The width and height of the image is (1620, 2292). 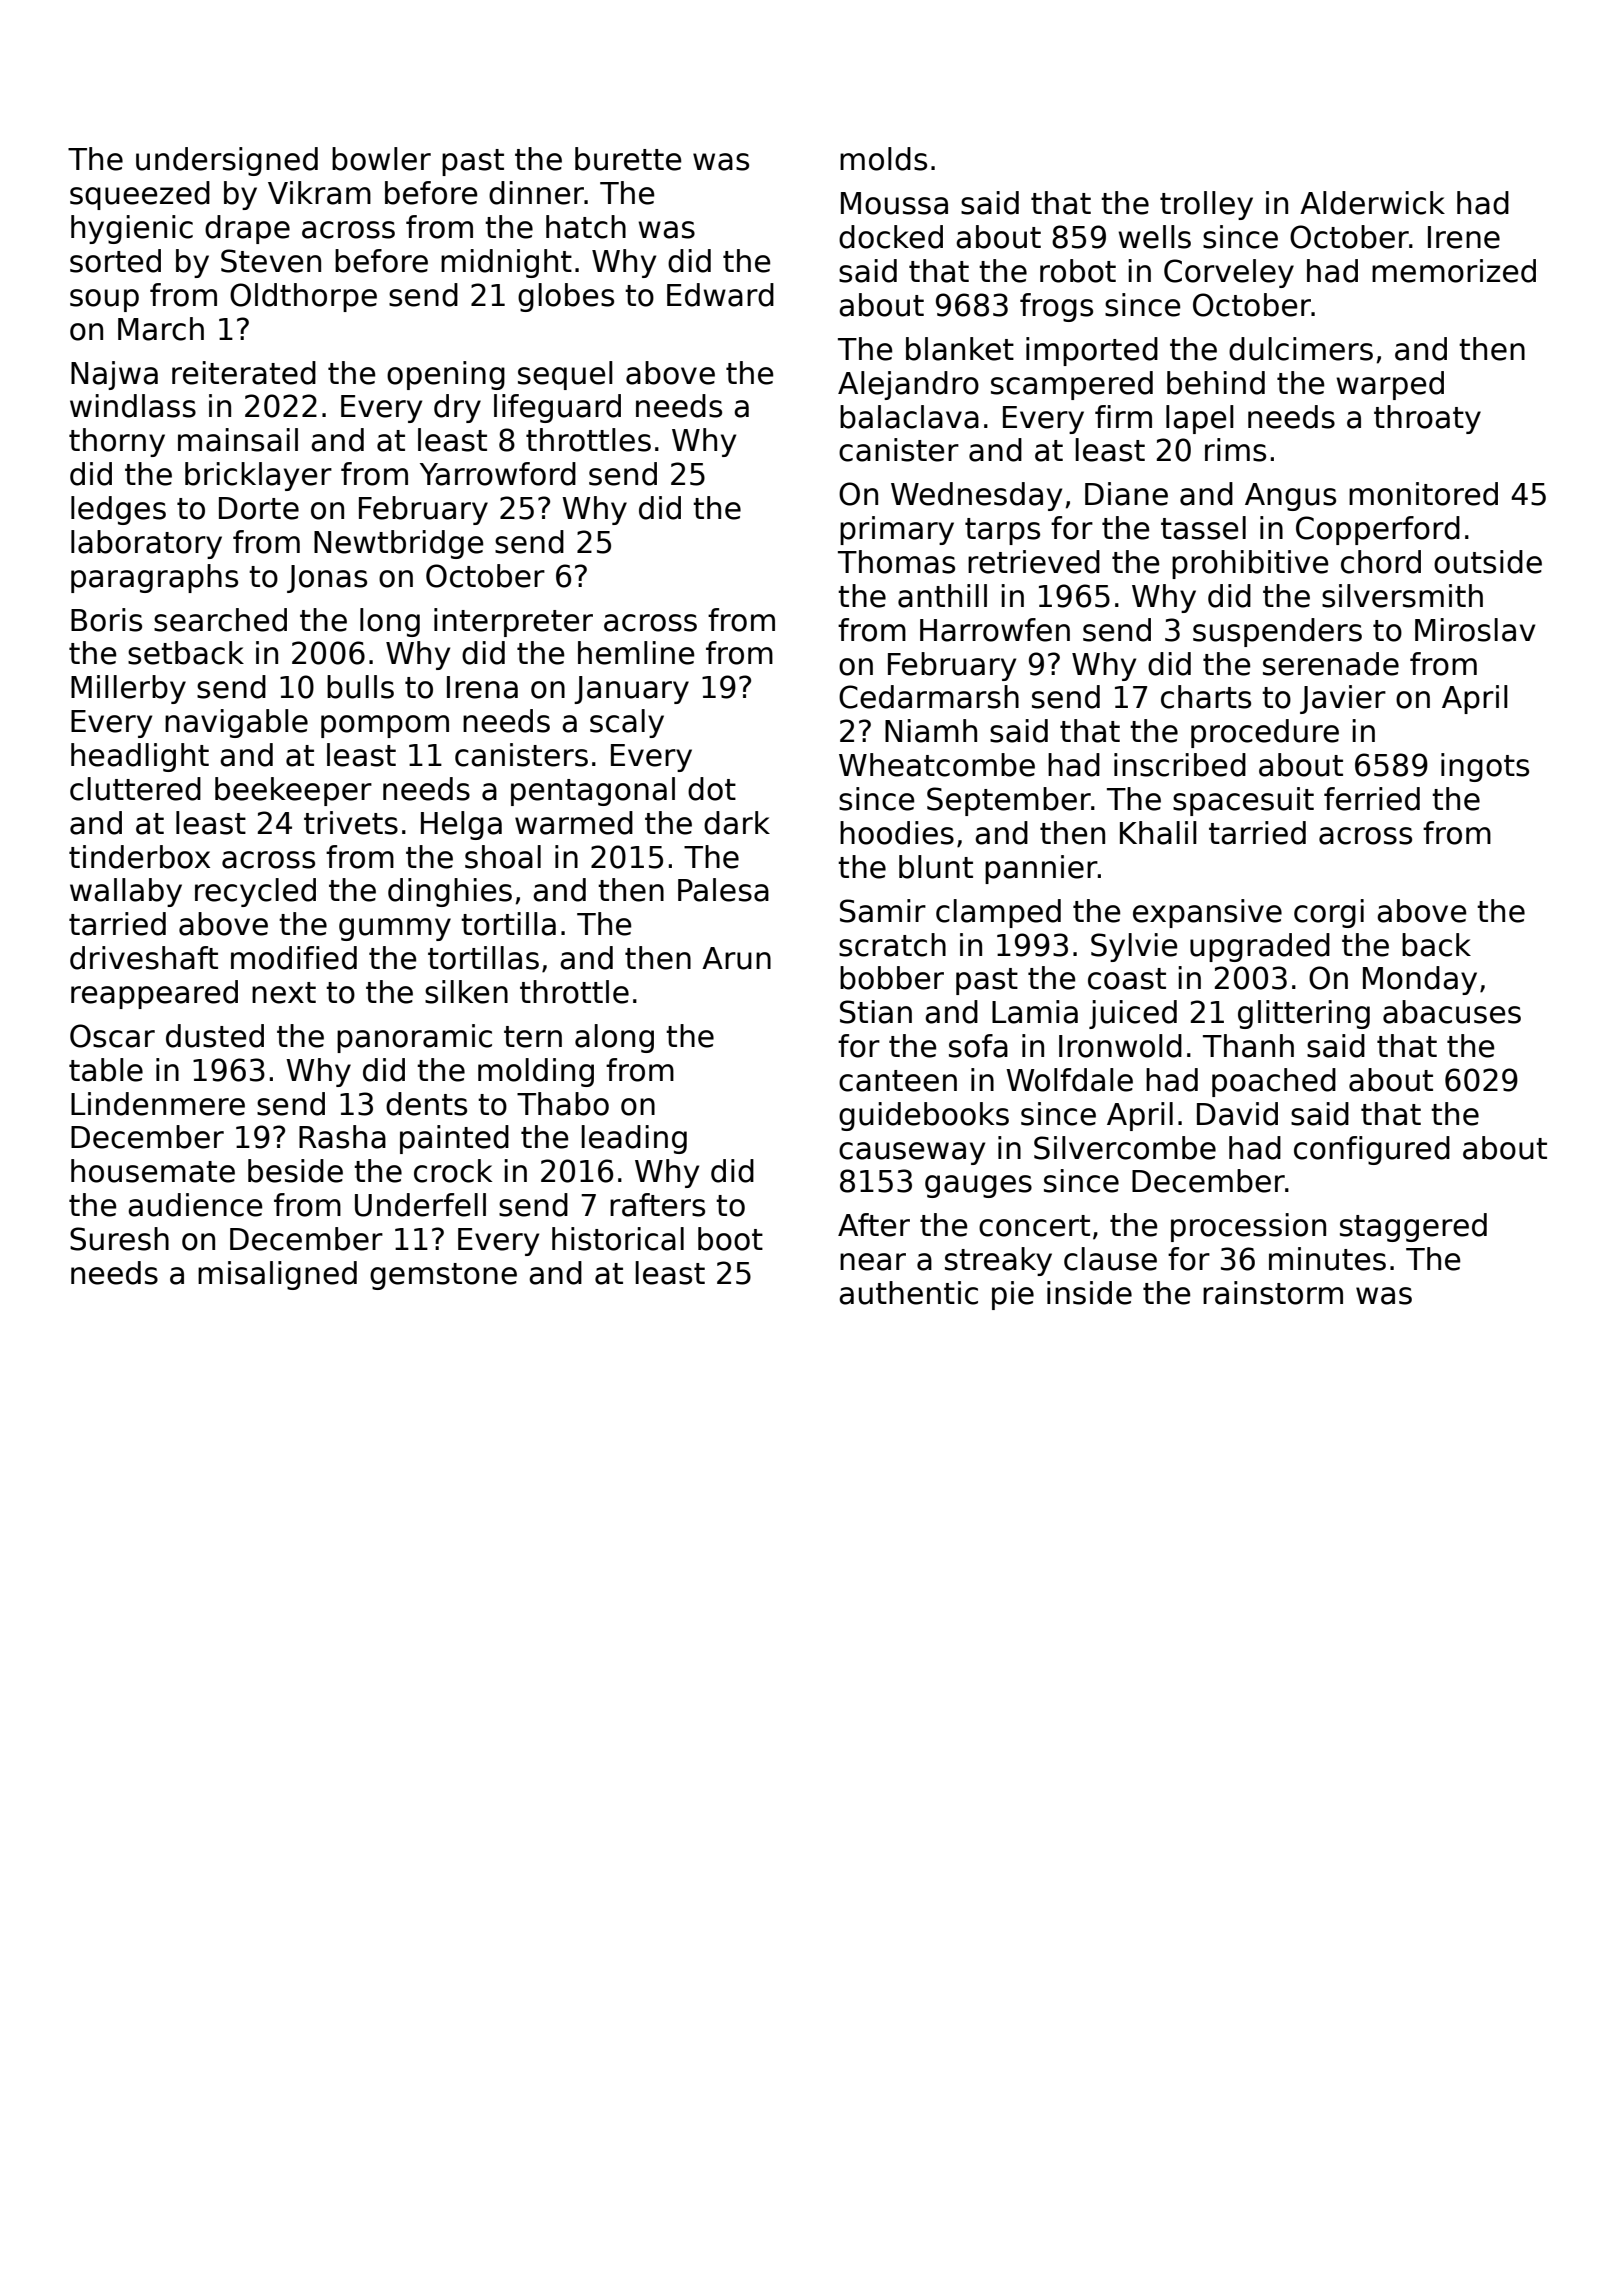 I want to click on panoramic, so click(x=414, y=1038).
